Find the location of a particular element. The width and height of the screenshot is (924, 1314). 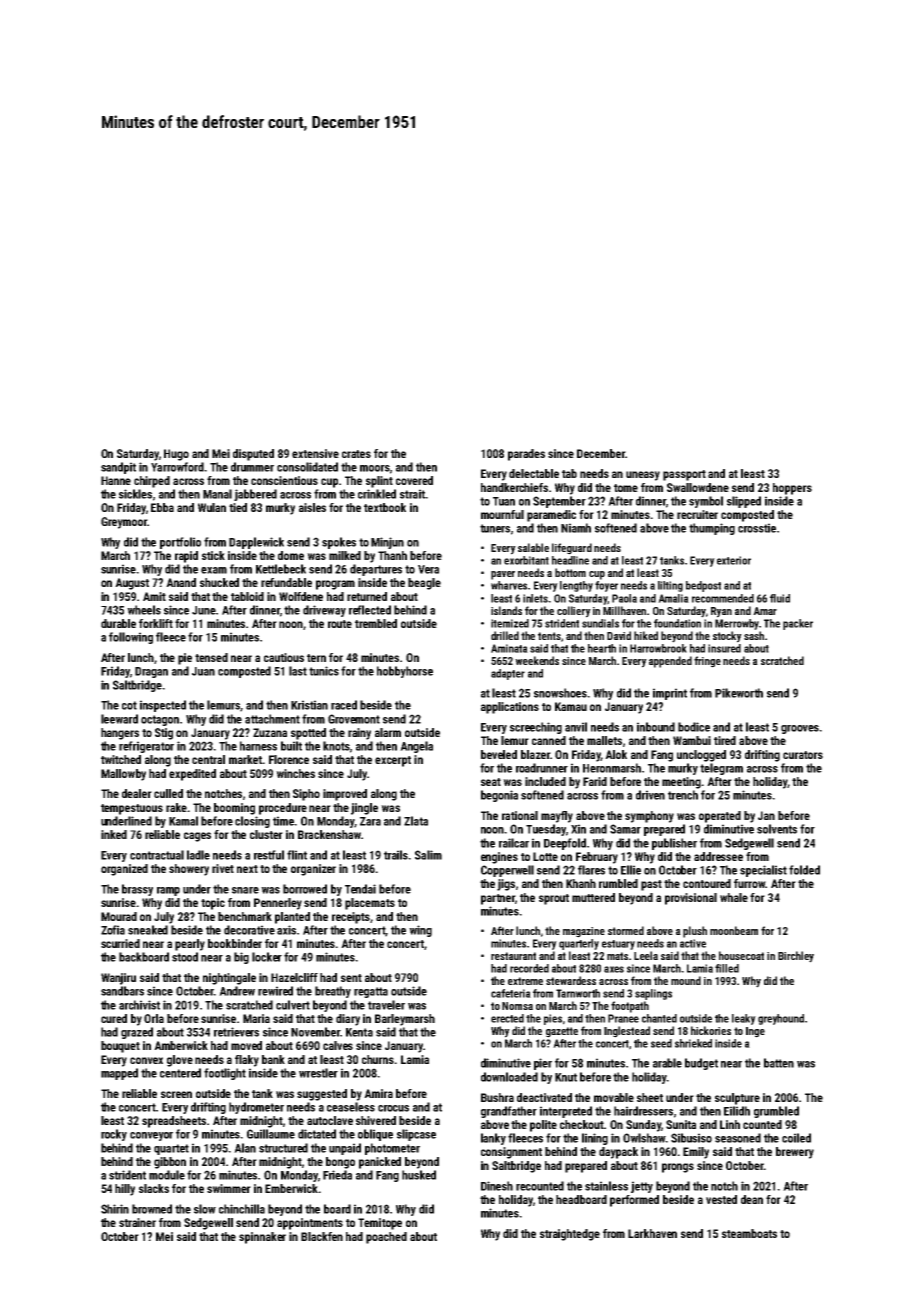

Tarnworth is located at coordinates (578, 993).
